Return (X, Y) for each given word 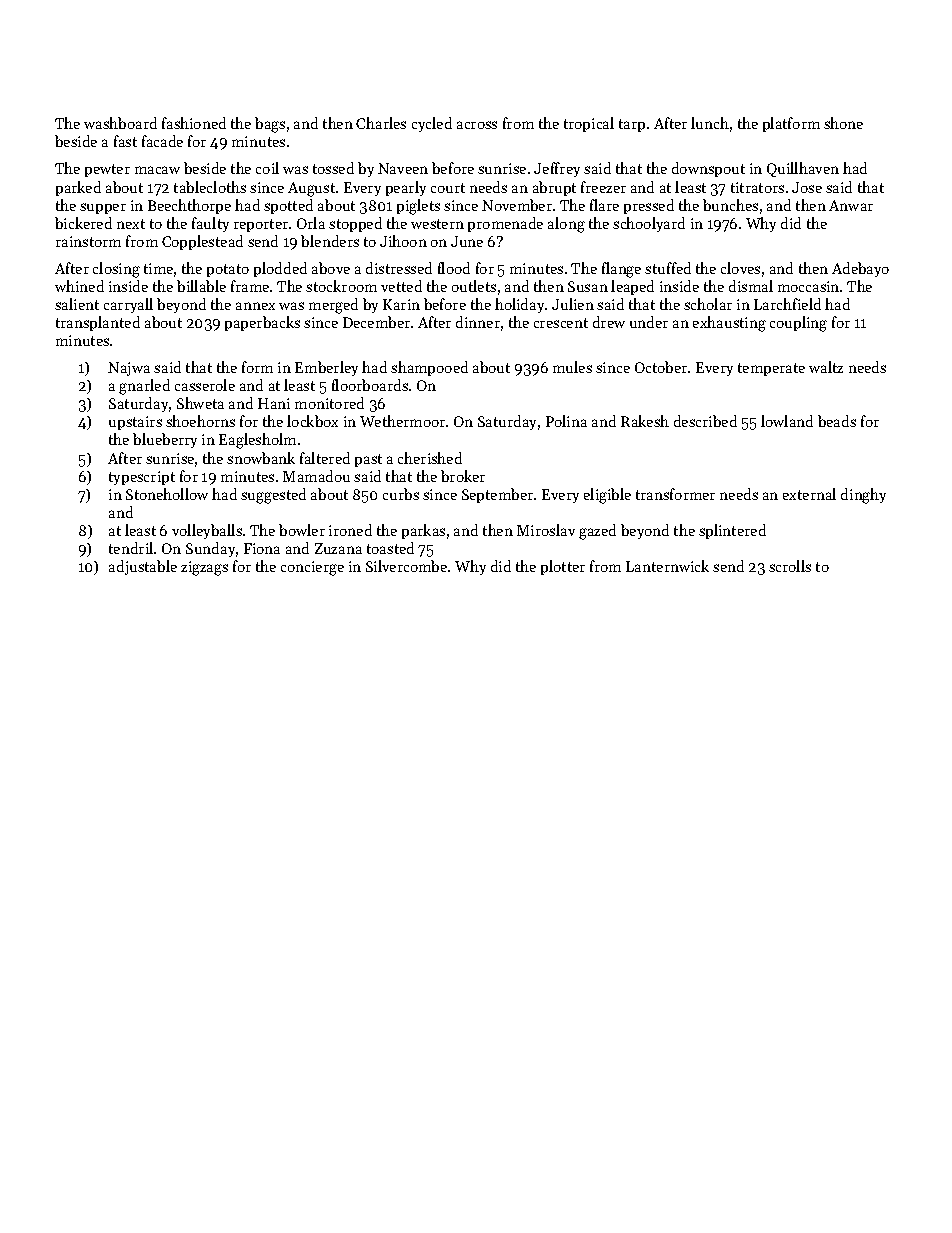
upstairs (135, 423)
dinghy (863, 496)
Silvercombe (406, 566)
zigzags (204, 568)
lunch (710, 123)
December (376, 322)
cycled (432, 124)
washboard (120, 123)
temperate (771, 369)
